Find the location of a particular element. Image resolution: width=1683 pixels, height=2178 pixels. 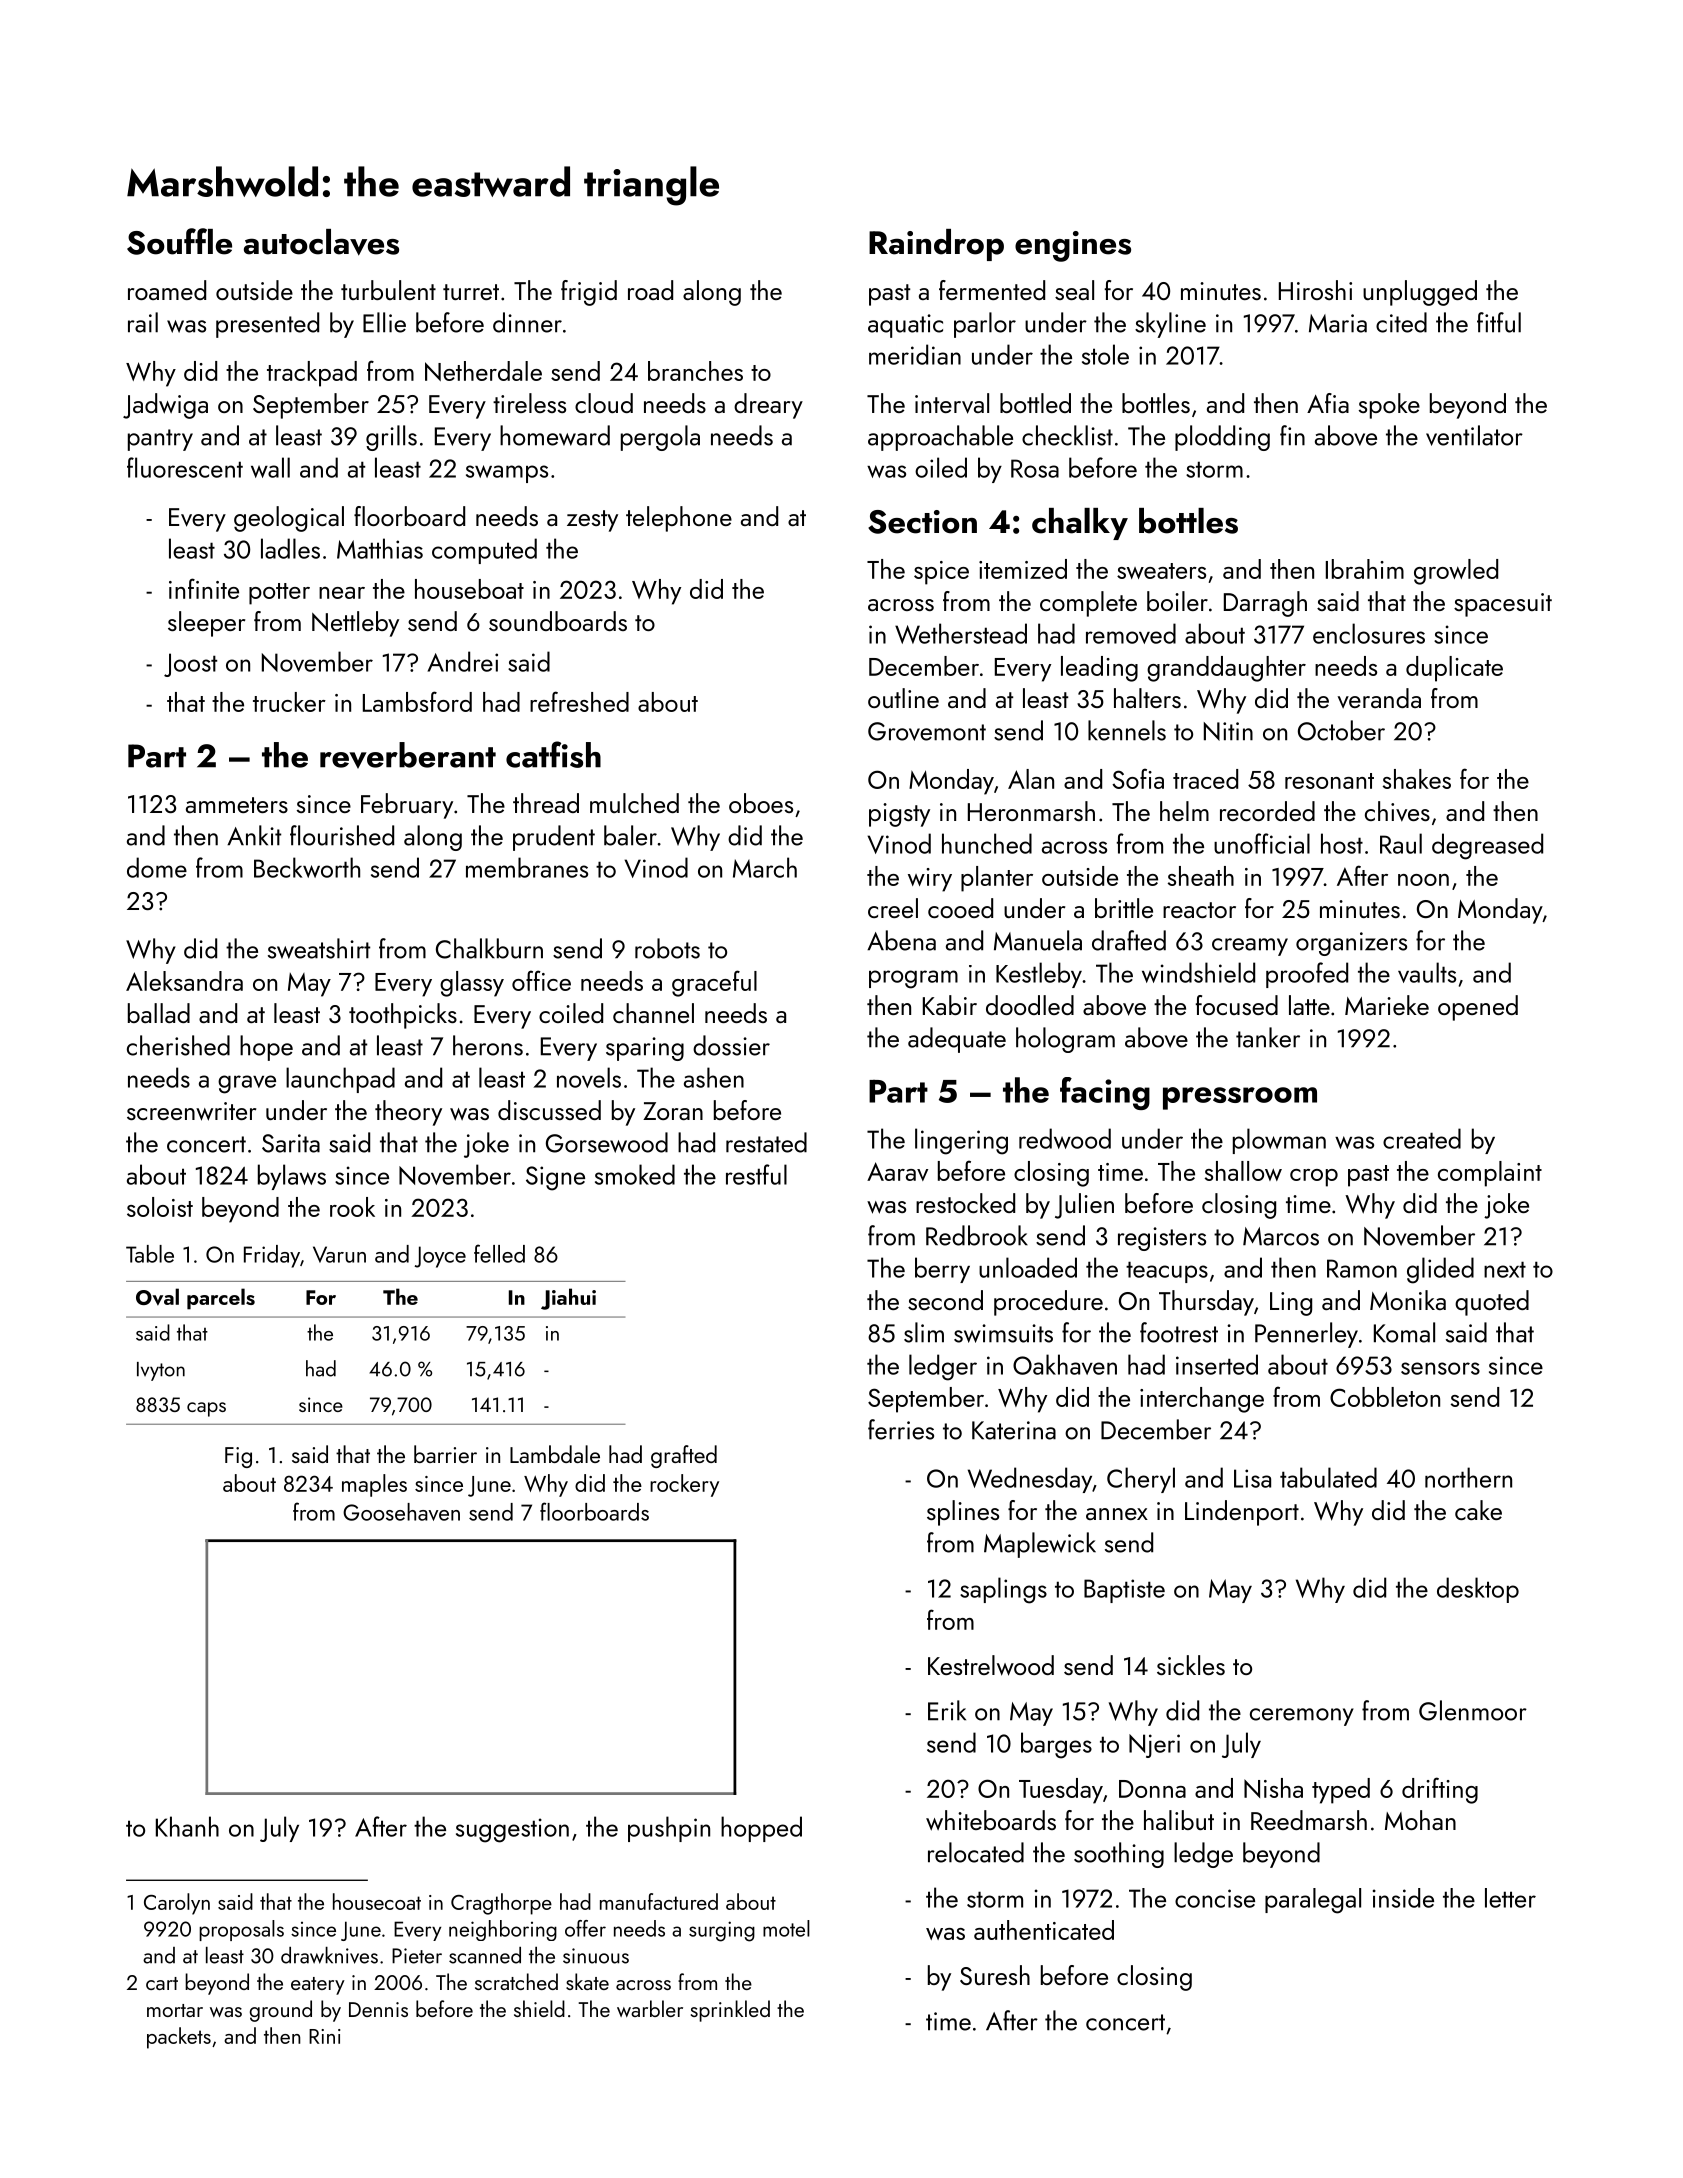

meridian is located at coordinates (915, 354).
